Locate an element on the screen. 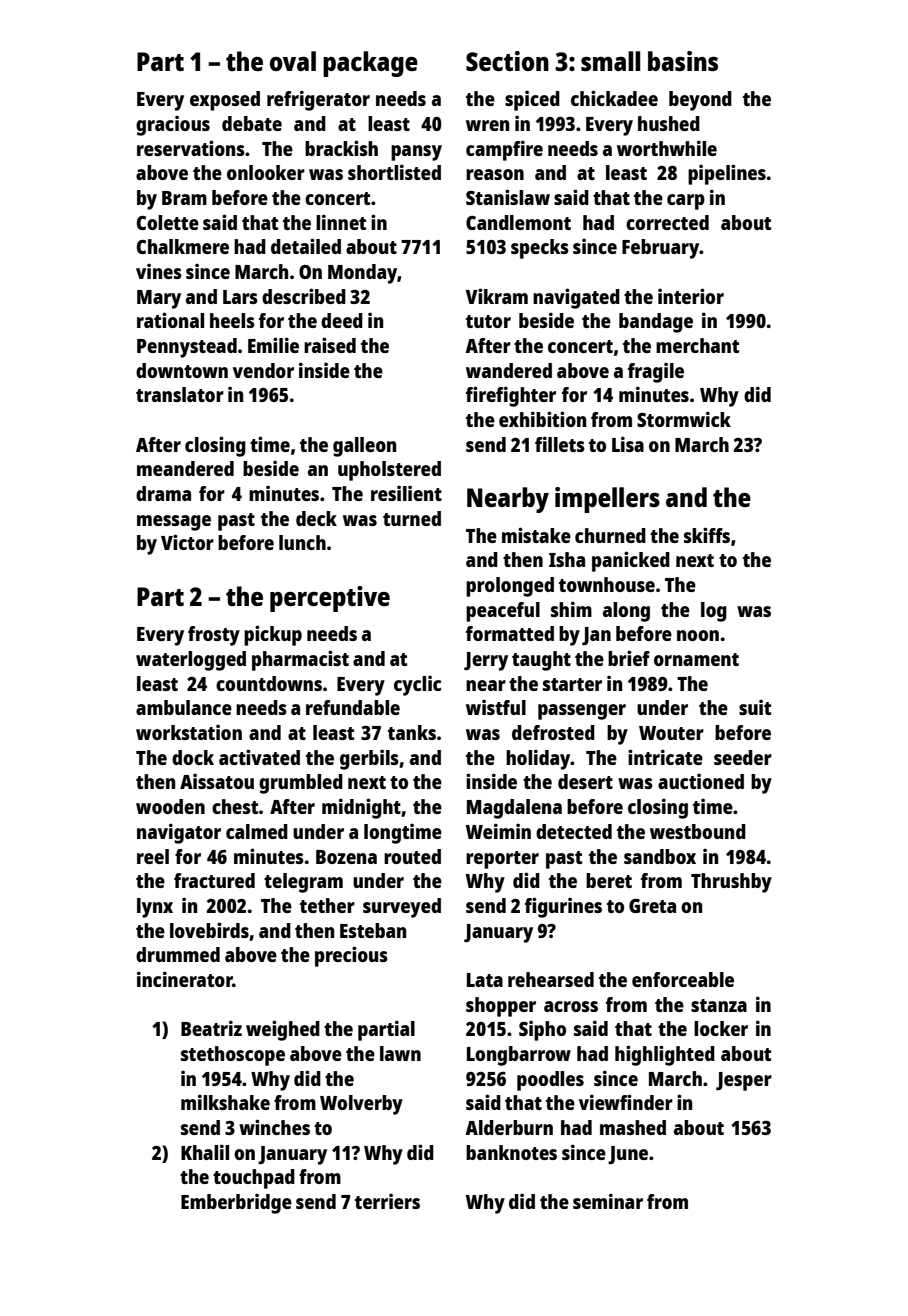 This screenshot has height=1316, width=908. Khalil is located at coordinates (205, 1152).
